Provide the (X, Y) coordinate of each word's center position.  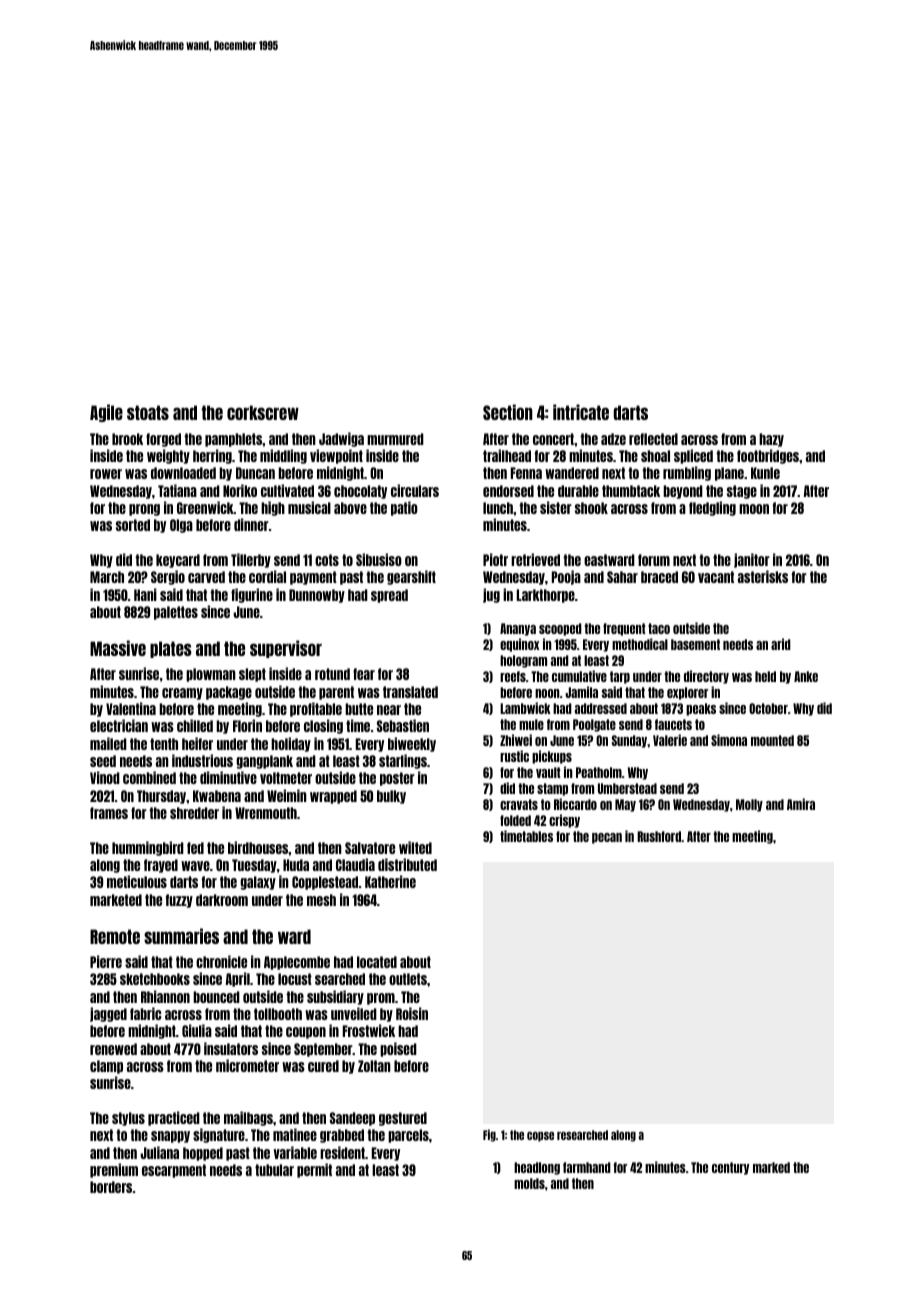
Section (508, 412)
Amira (801, 804)
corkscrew (263, 412)
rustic (514, 756)
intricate (581, 412)
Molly (749, 805)
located (377, 962)
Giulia (197, 1030)
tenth (164, 744)
